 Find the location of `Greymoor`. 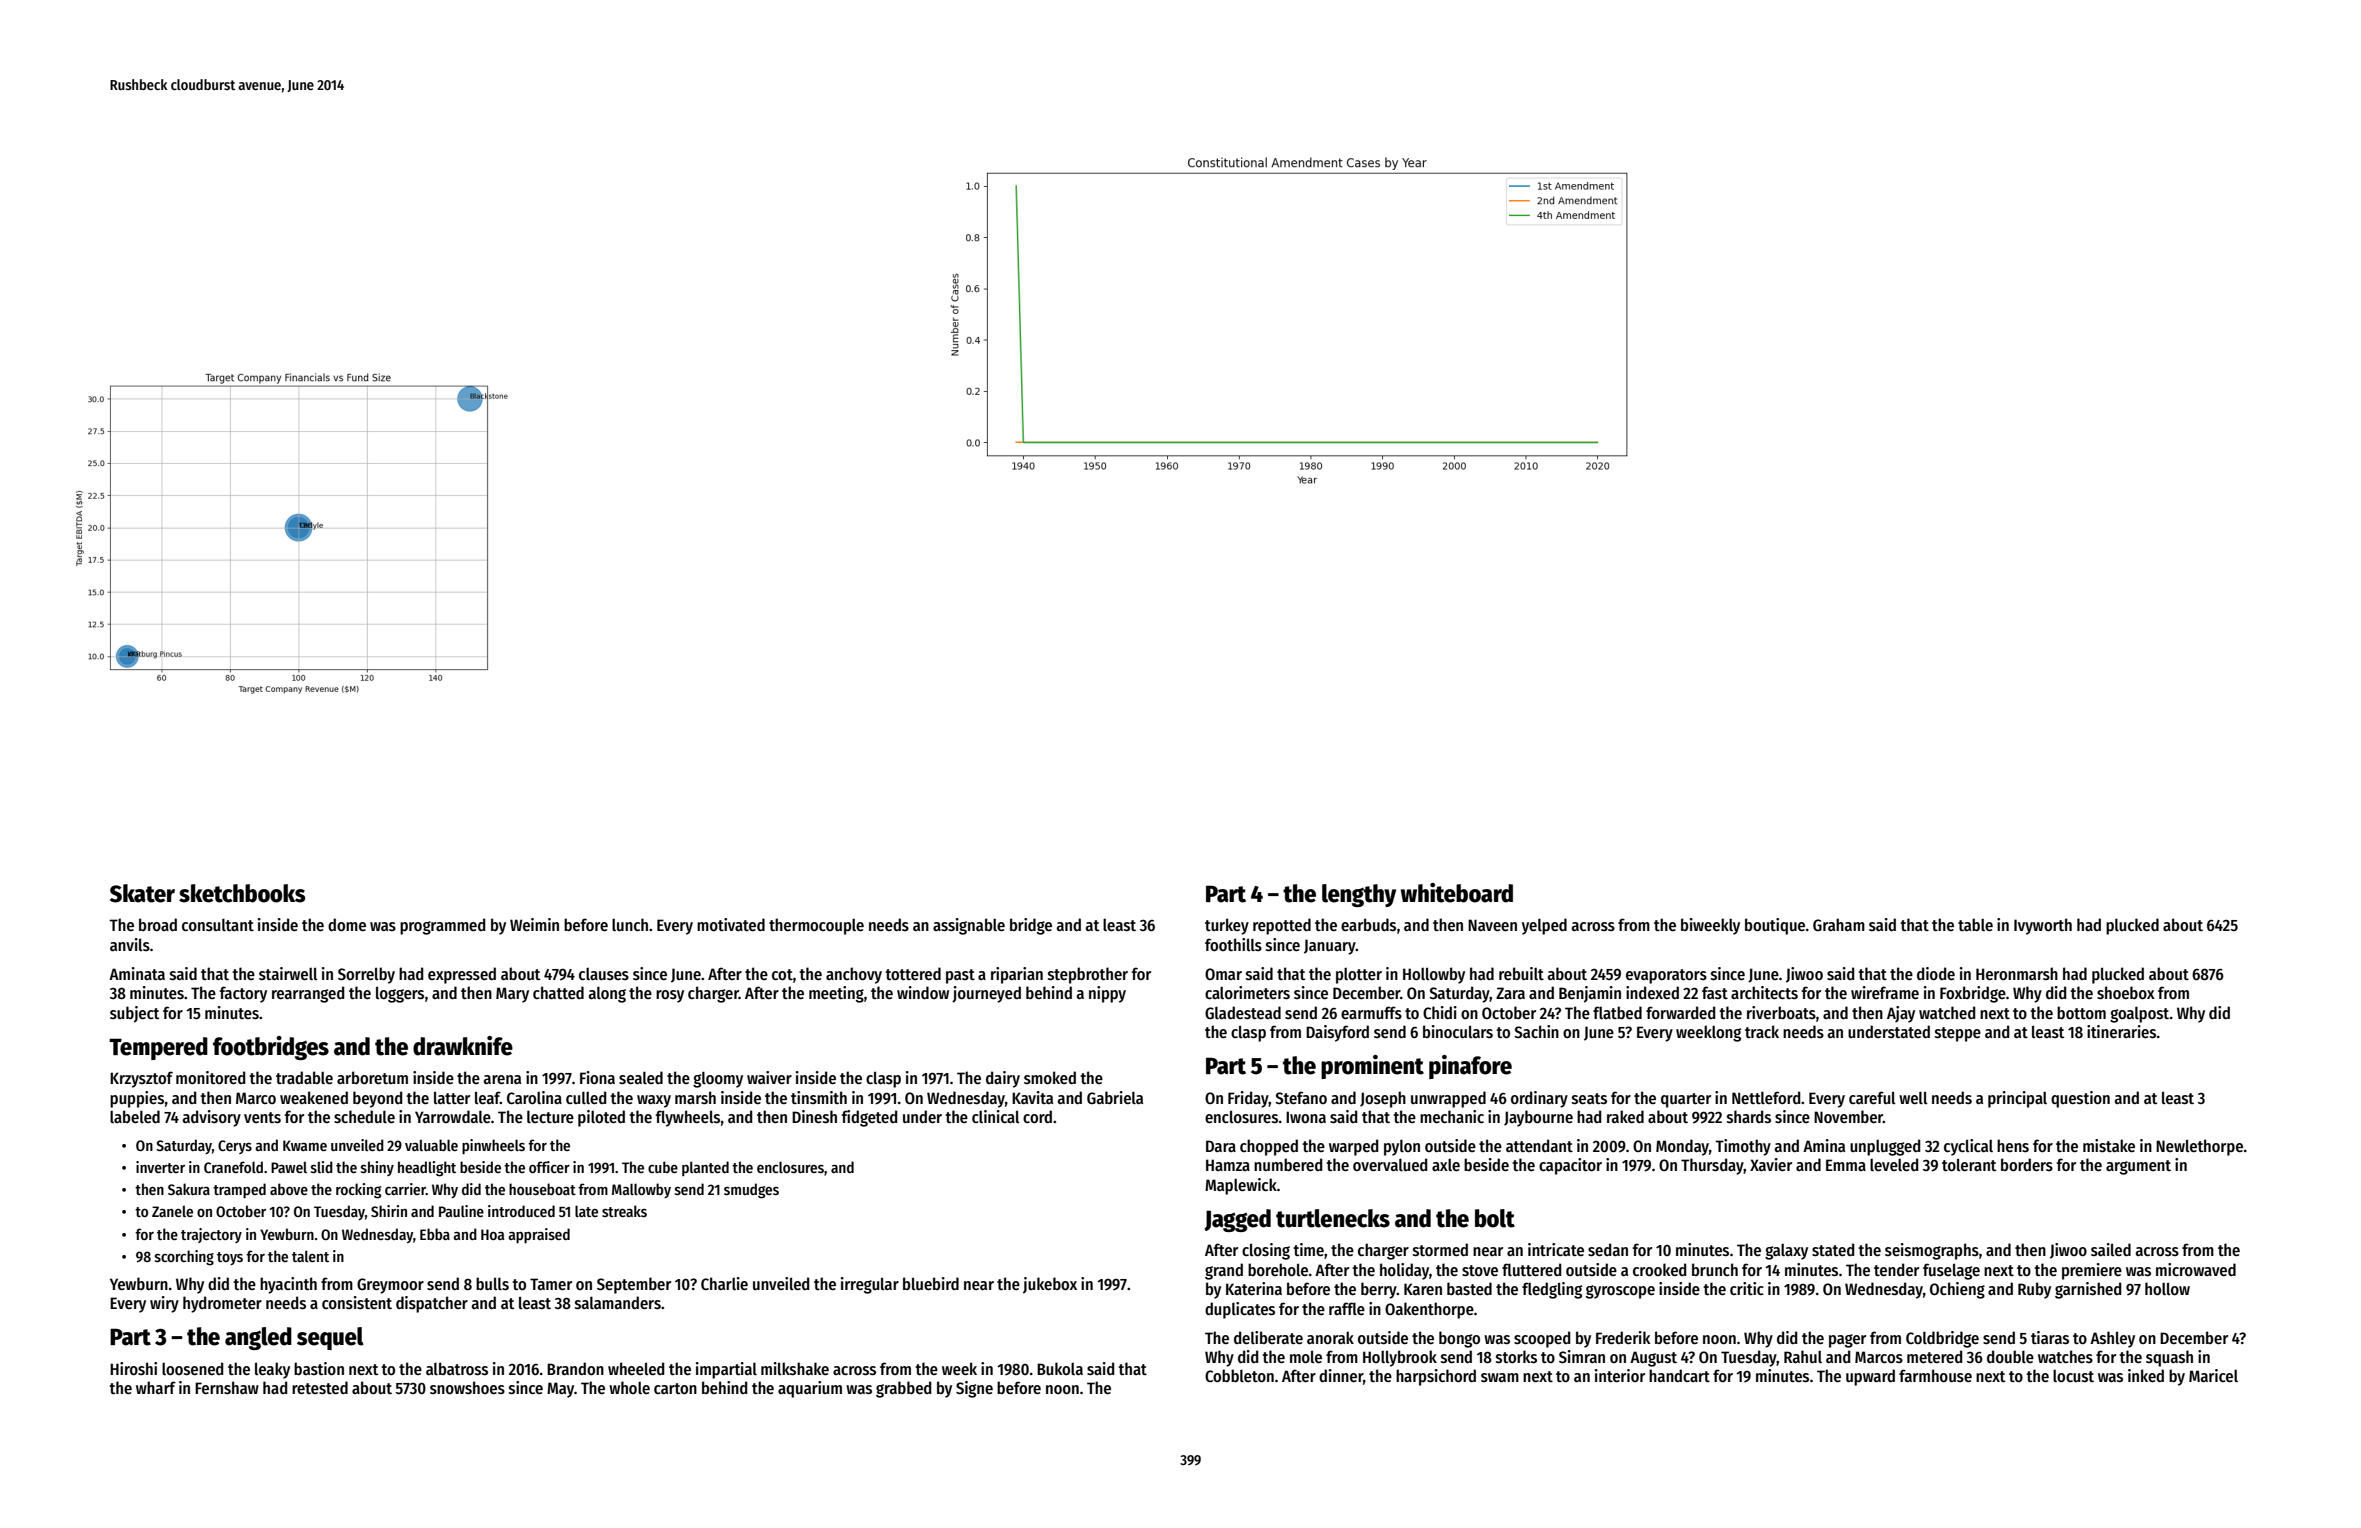

Greymoor is located at coordinates (390, 1286).
